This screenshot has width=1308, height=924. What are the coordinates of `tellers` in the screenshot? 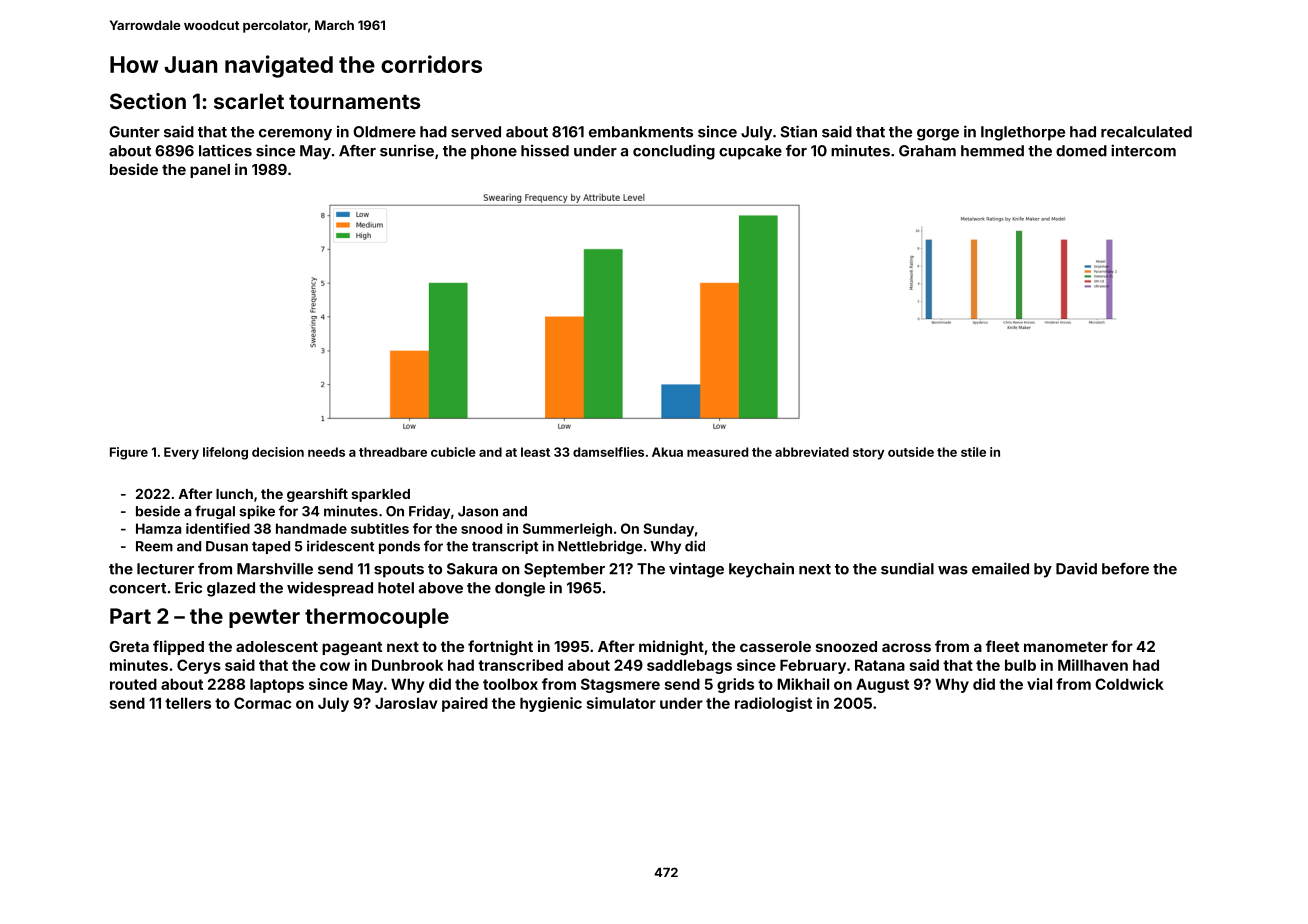 It's located at (188, 703).
